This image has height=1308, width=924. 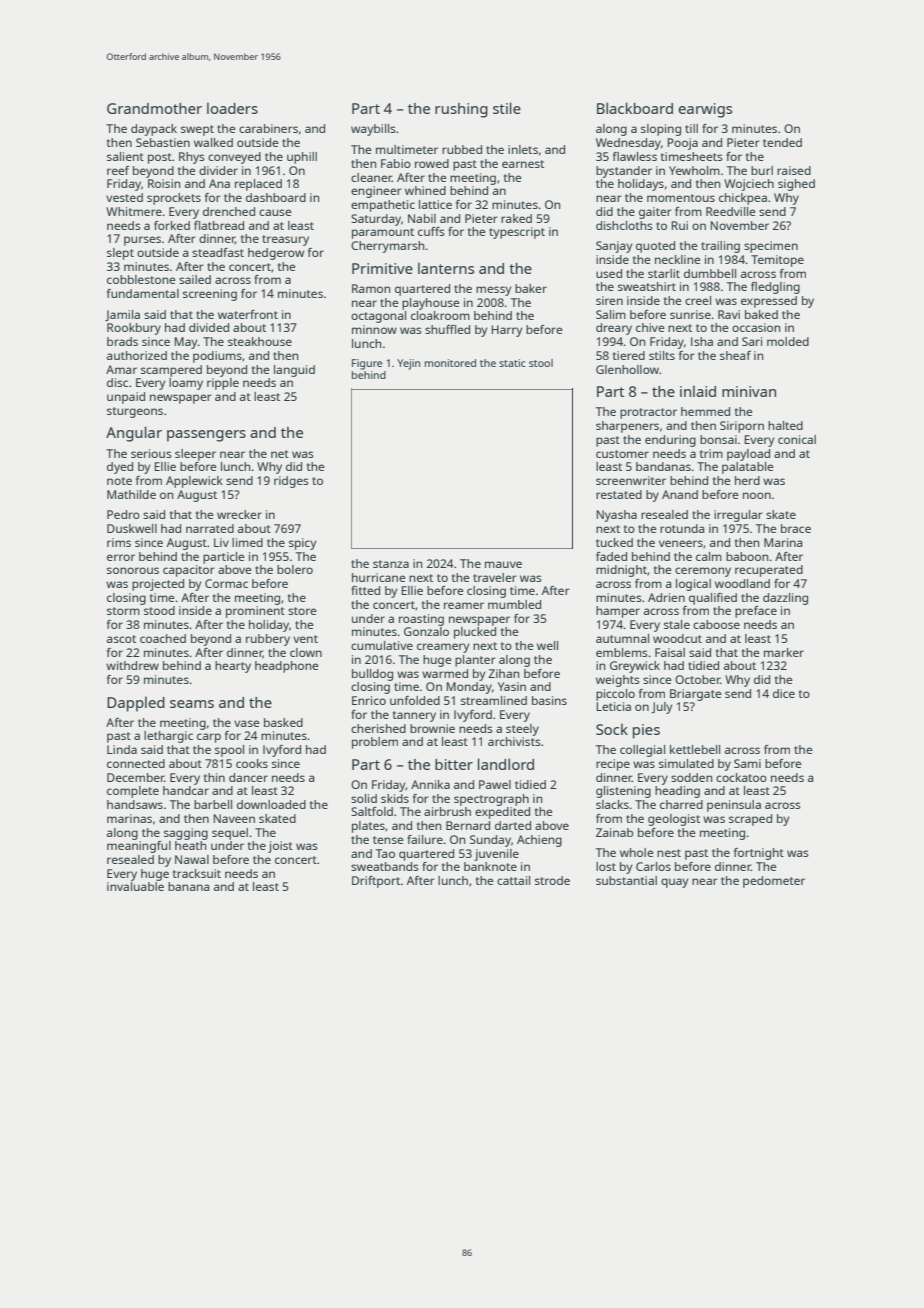 What do you see at coordinates (385, 866) in the image?
I see `sweatbands` at bounding box center [385, 866].
